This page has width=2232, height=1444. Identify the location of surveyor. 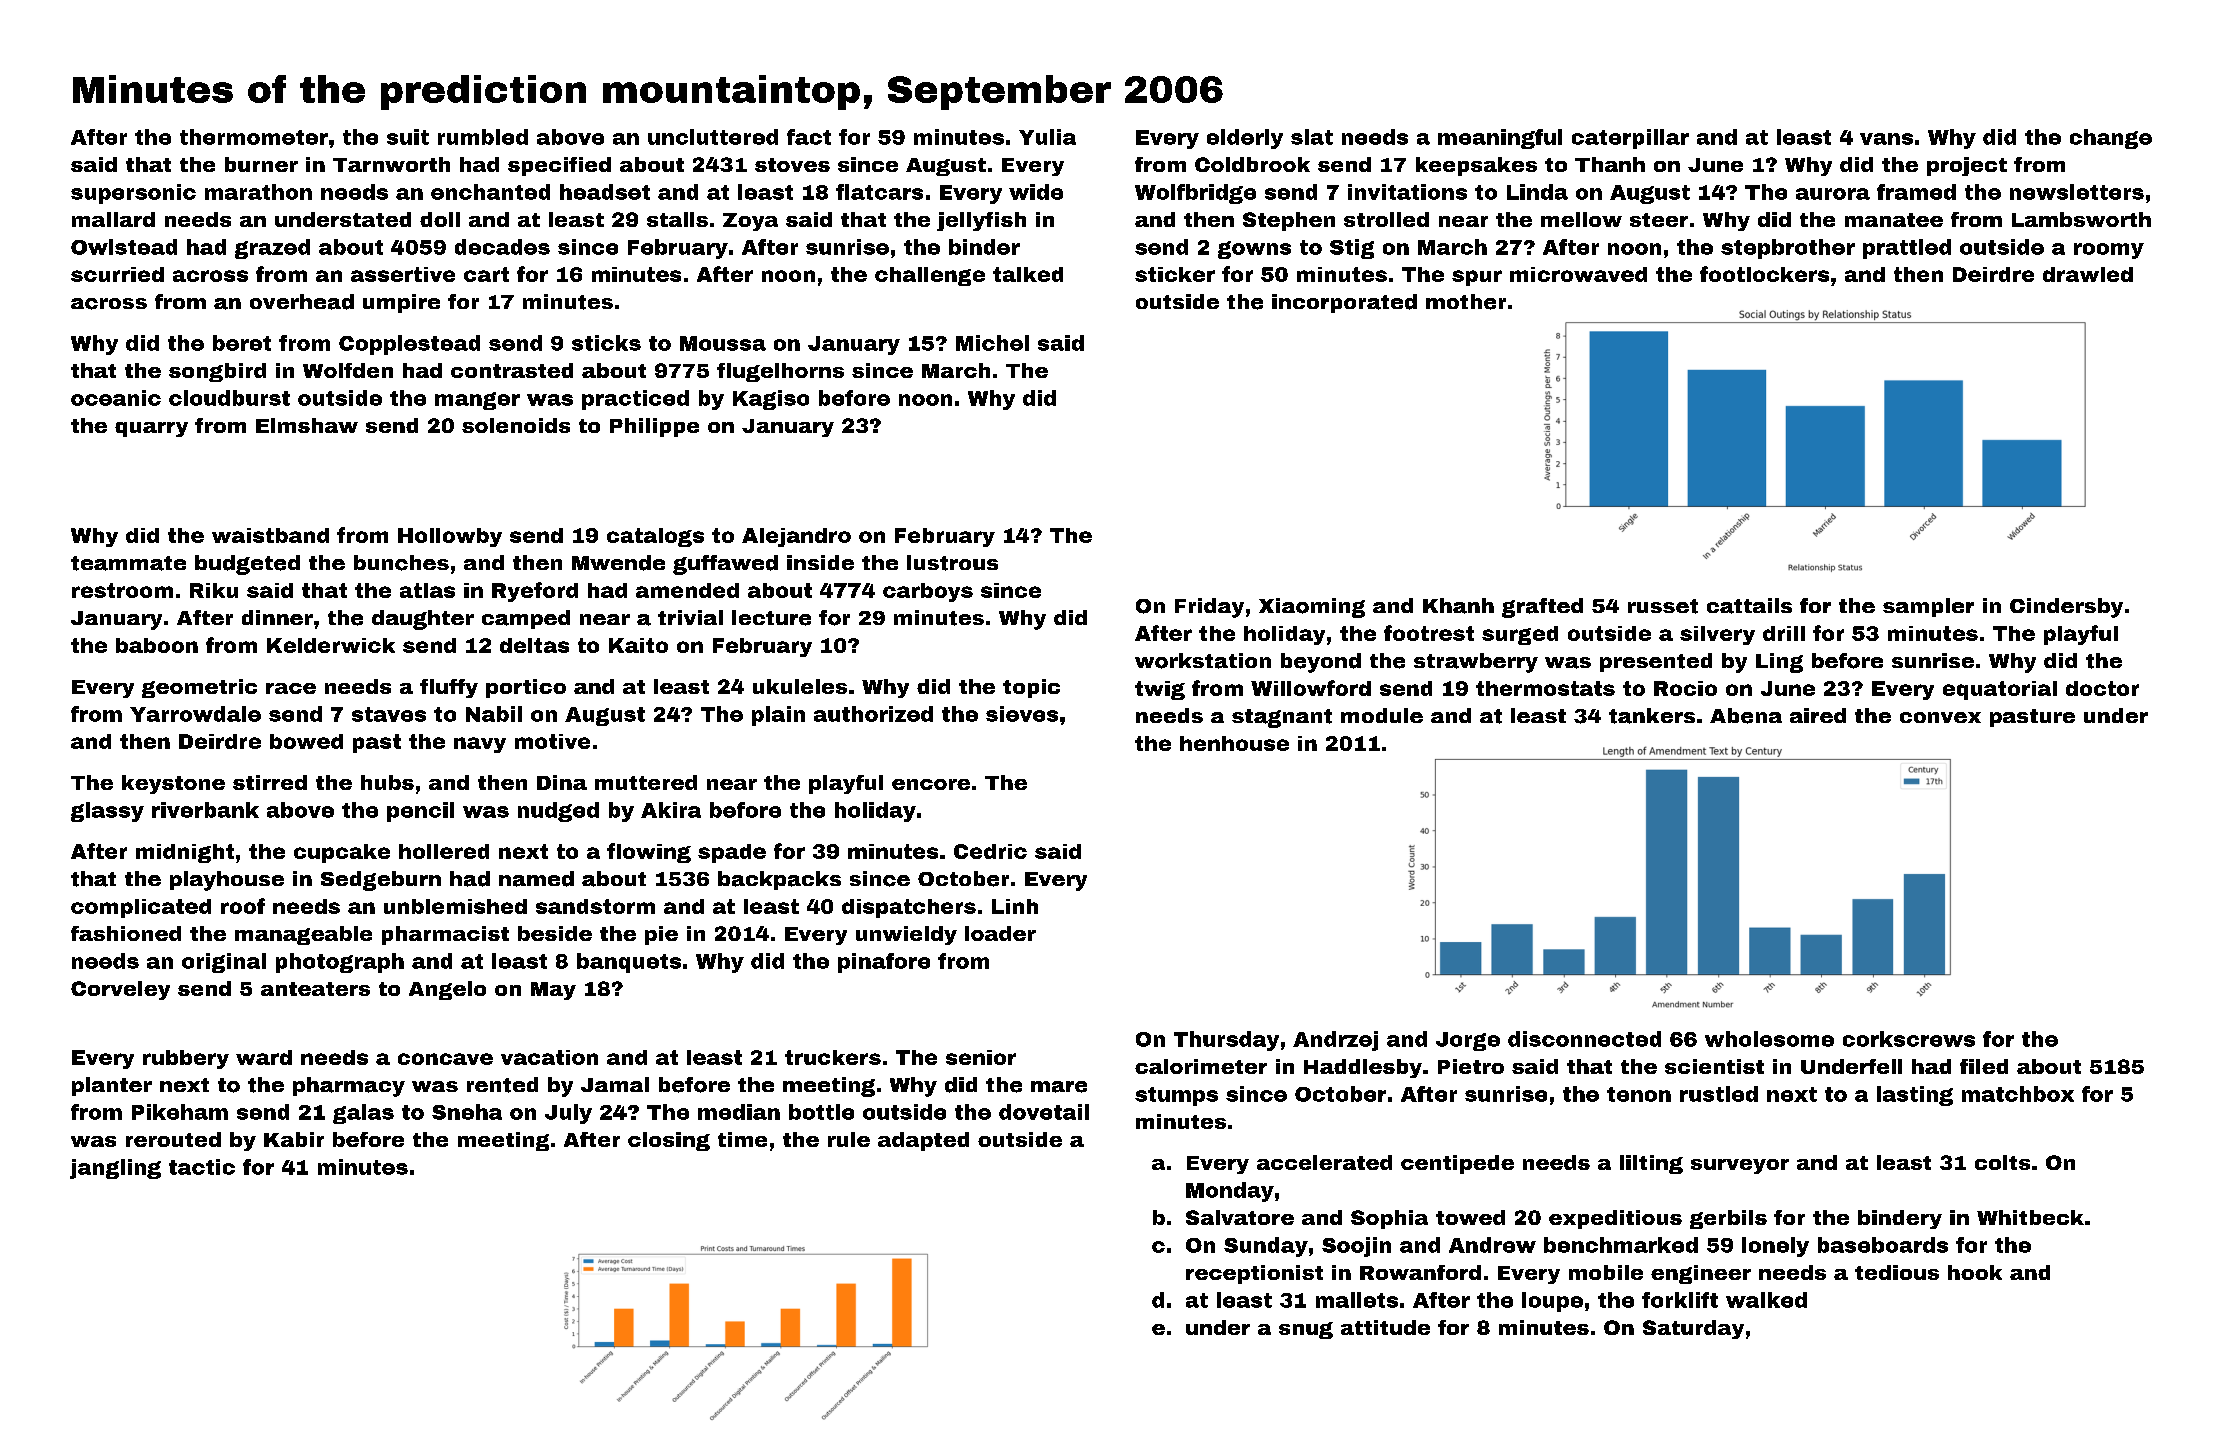
(1740, 1166).
